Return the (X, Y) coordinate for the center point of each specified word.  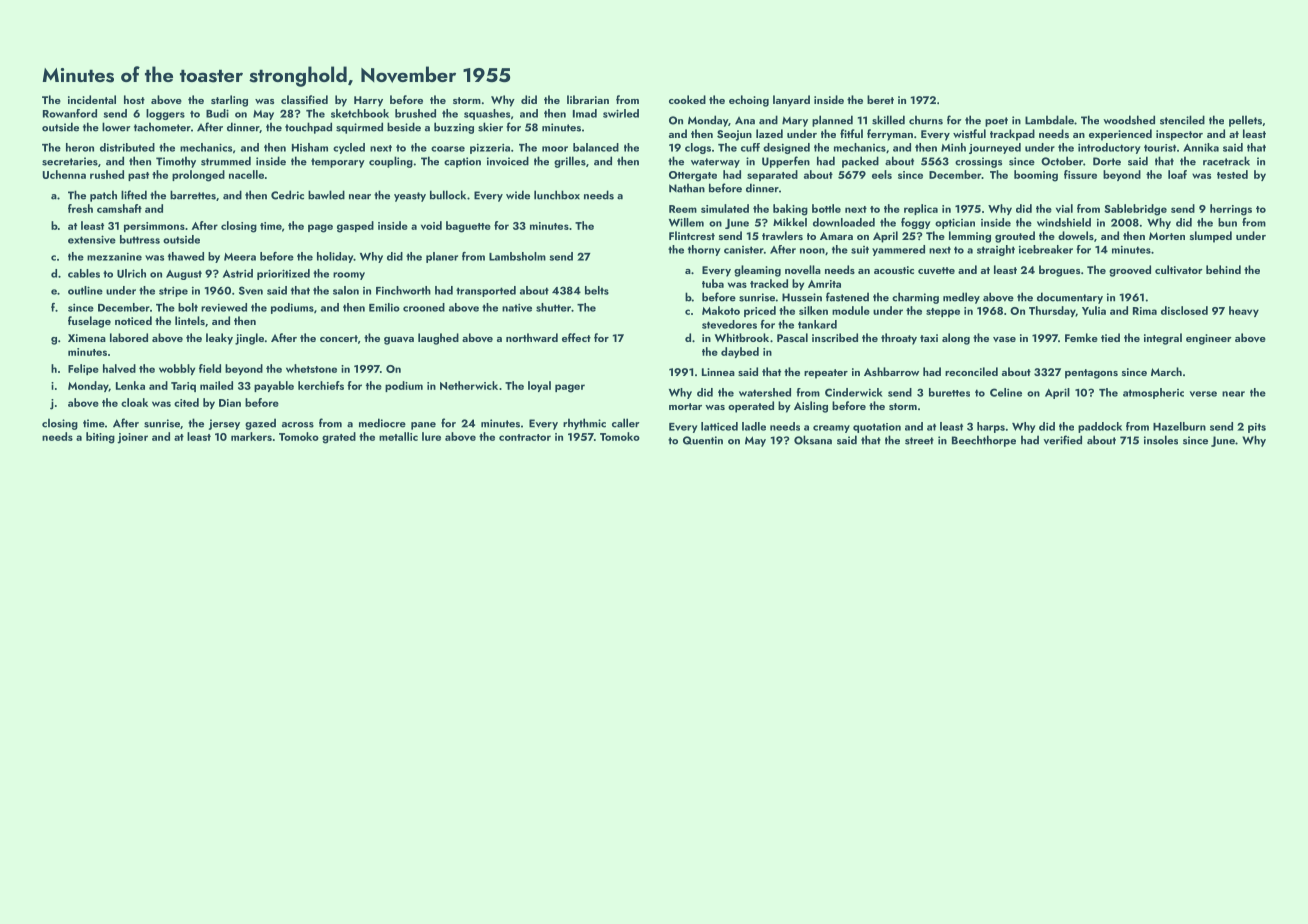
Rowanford (70, 113)
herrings (1231, 210)
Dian (230, 403)
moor (555, 149)
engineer (1209, 339)
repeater (826, 374)
